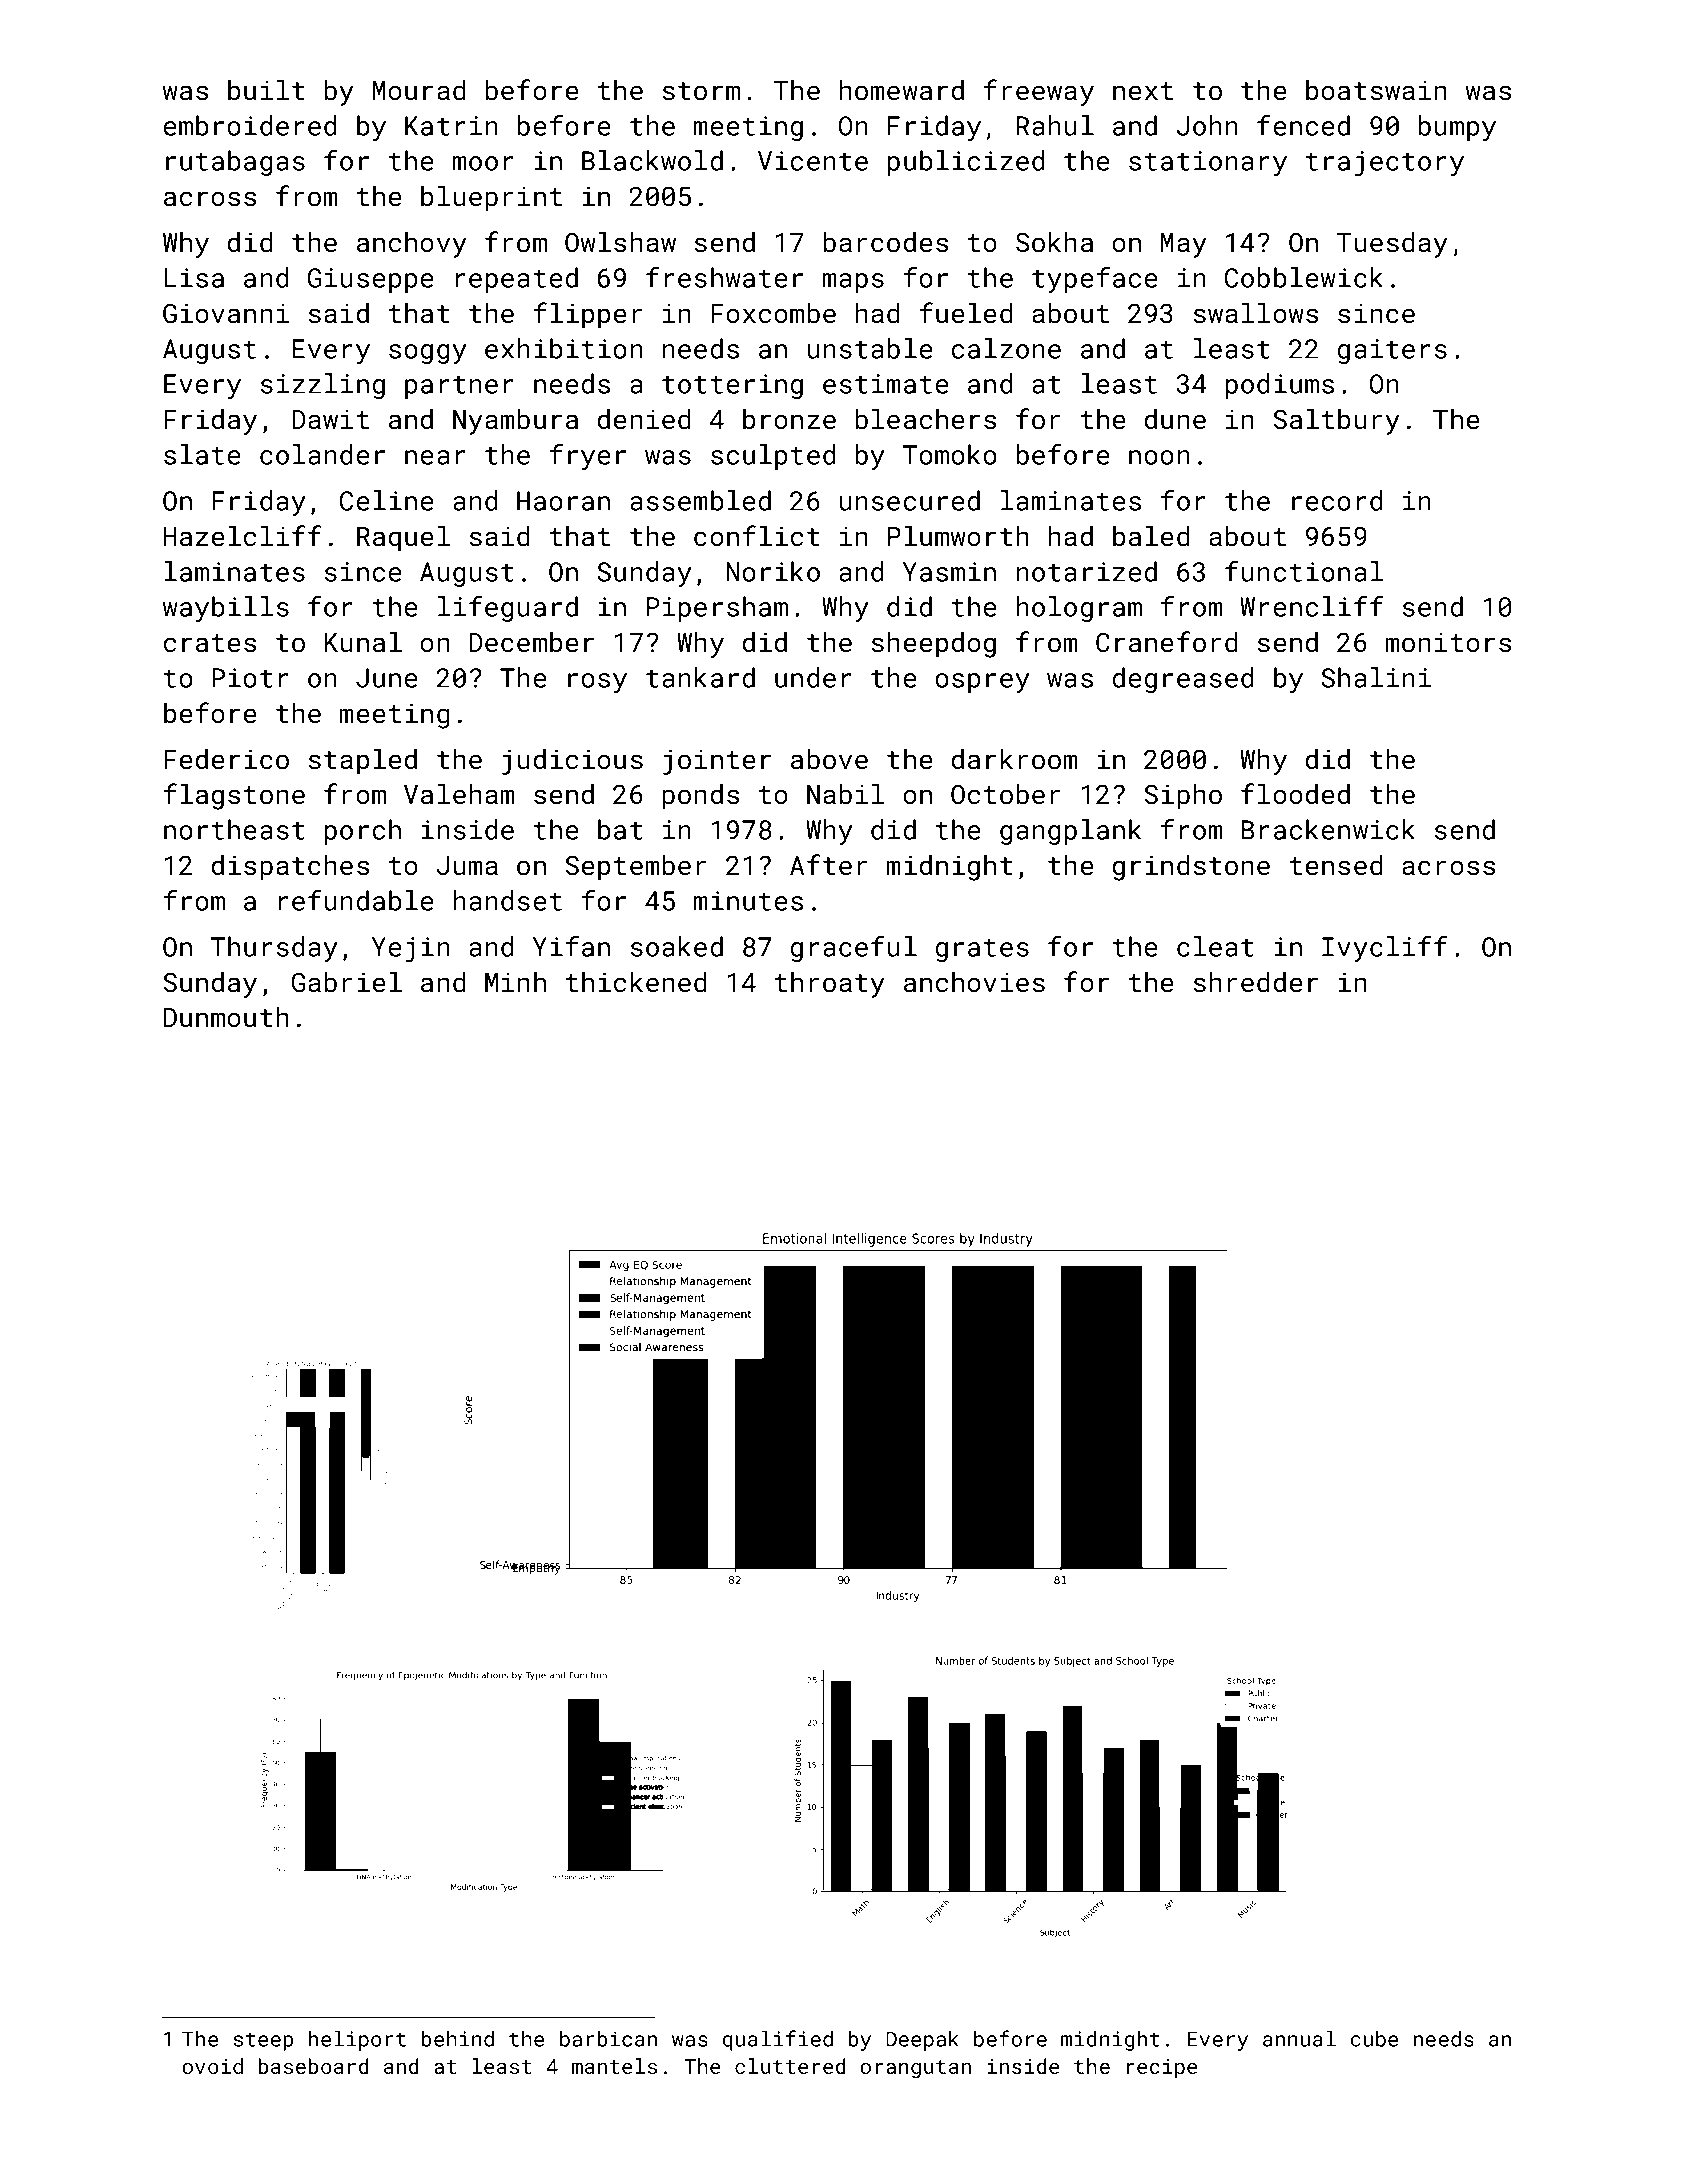  I want to click on Wrencliff, so click(1311, 606).
